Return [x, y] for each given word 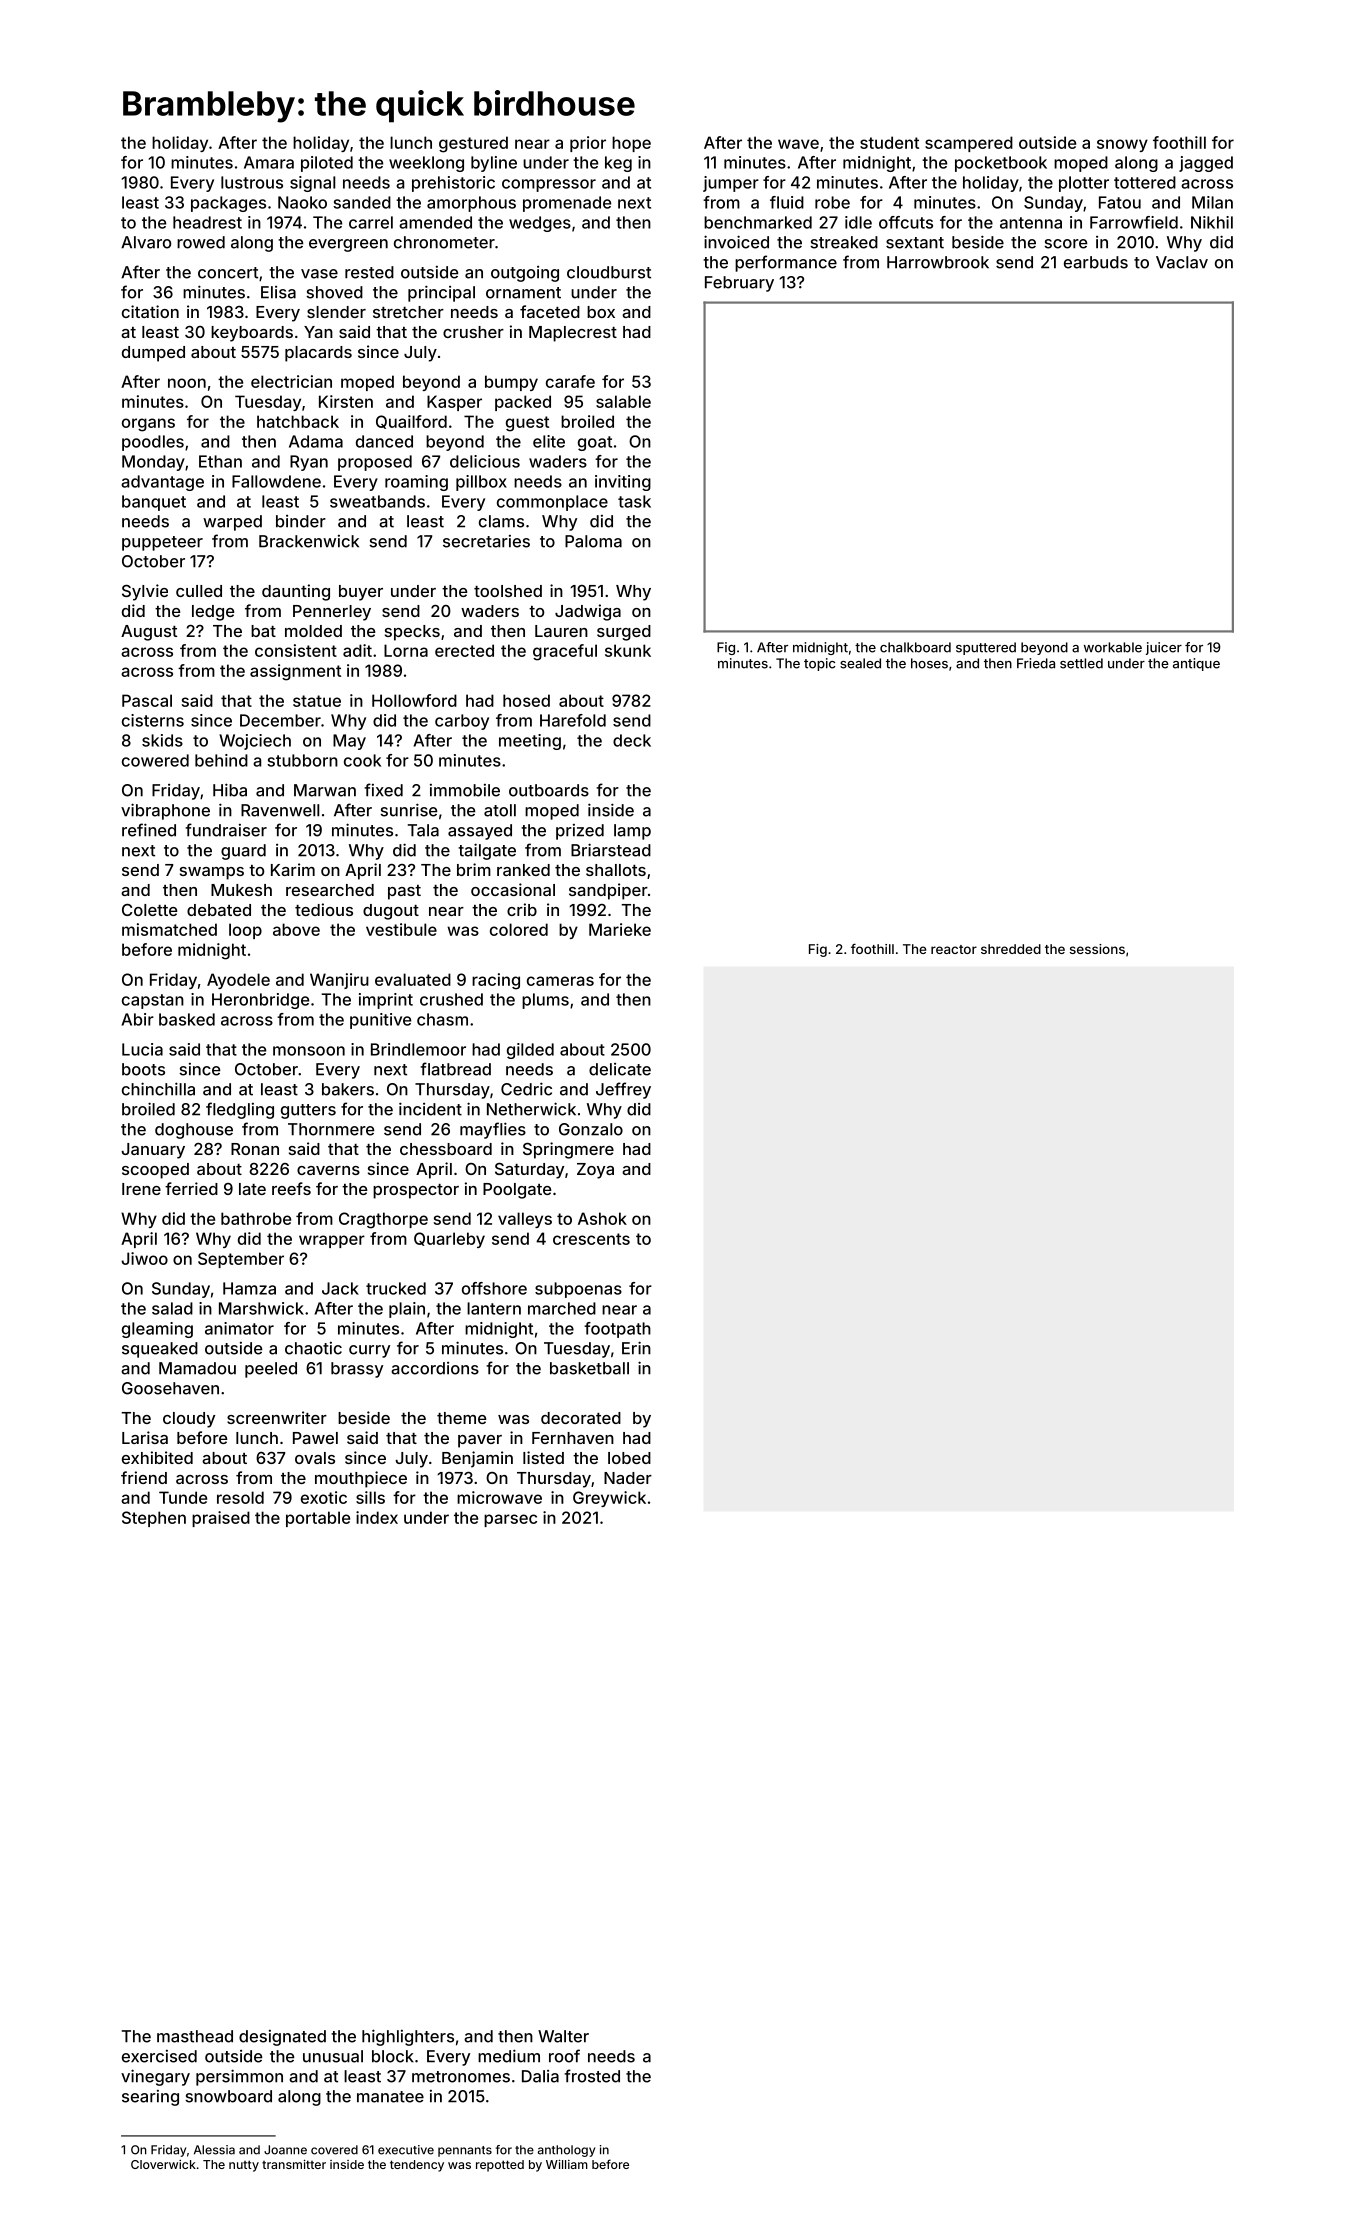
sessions [1097, 949]
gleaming [157, 1330]
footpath [617, 1330]
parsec [510, 1520]
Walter [563, 2036]
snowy [1122, 145]
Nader [628, 1478]
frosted [592, 2076]
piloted [327, 164]
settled [1081, 663]
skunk [628, 650]
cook [362, 760]
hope [631, 144]
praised [221, 1519]
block [393, 2056]
